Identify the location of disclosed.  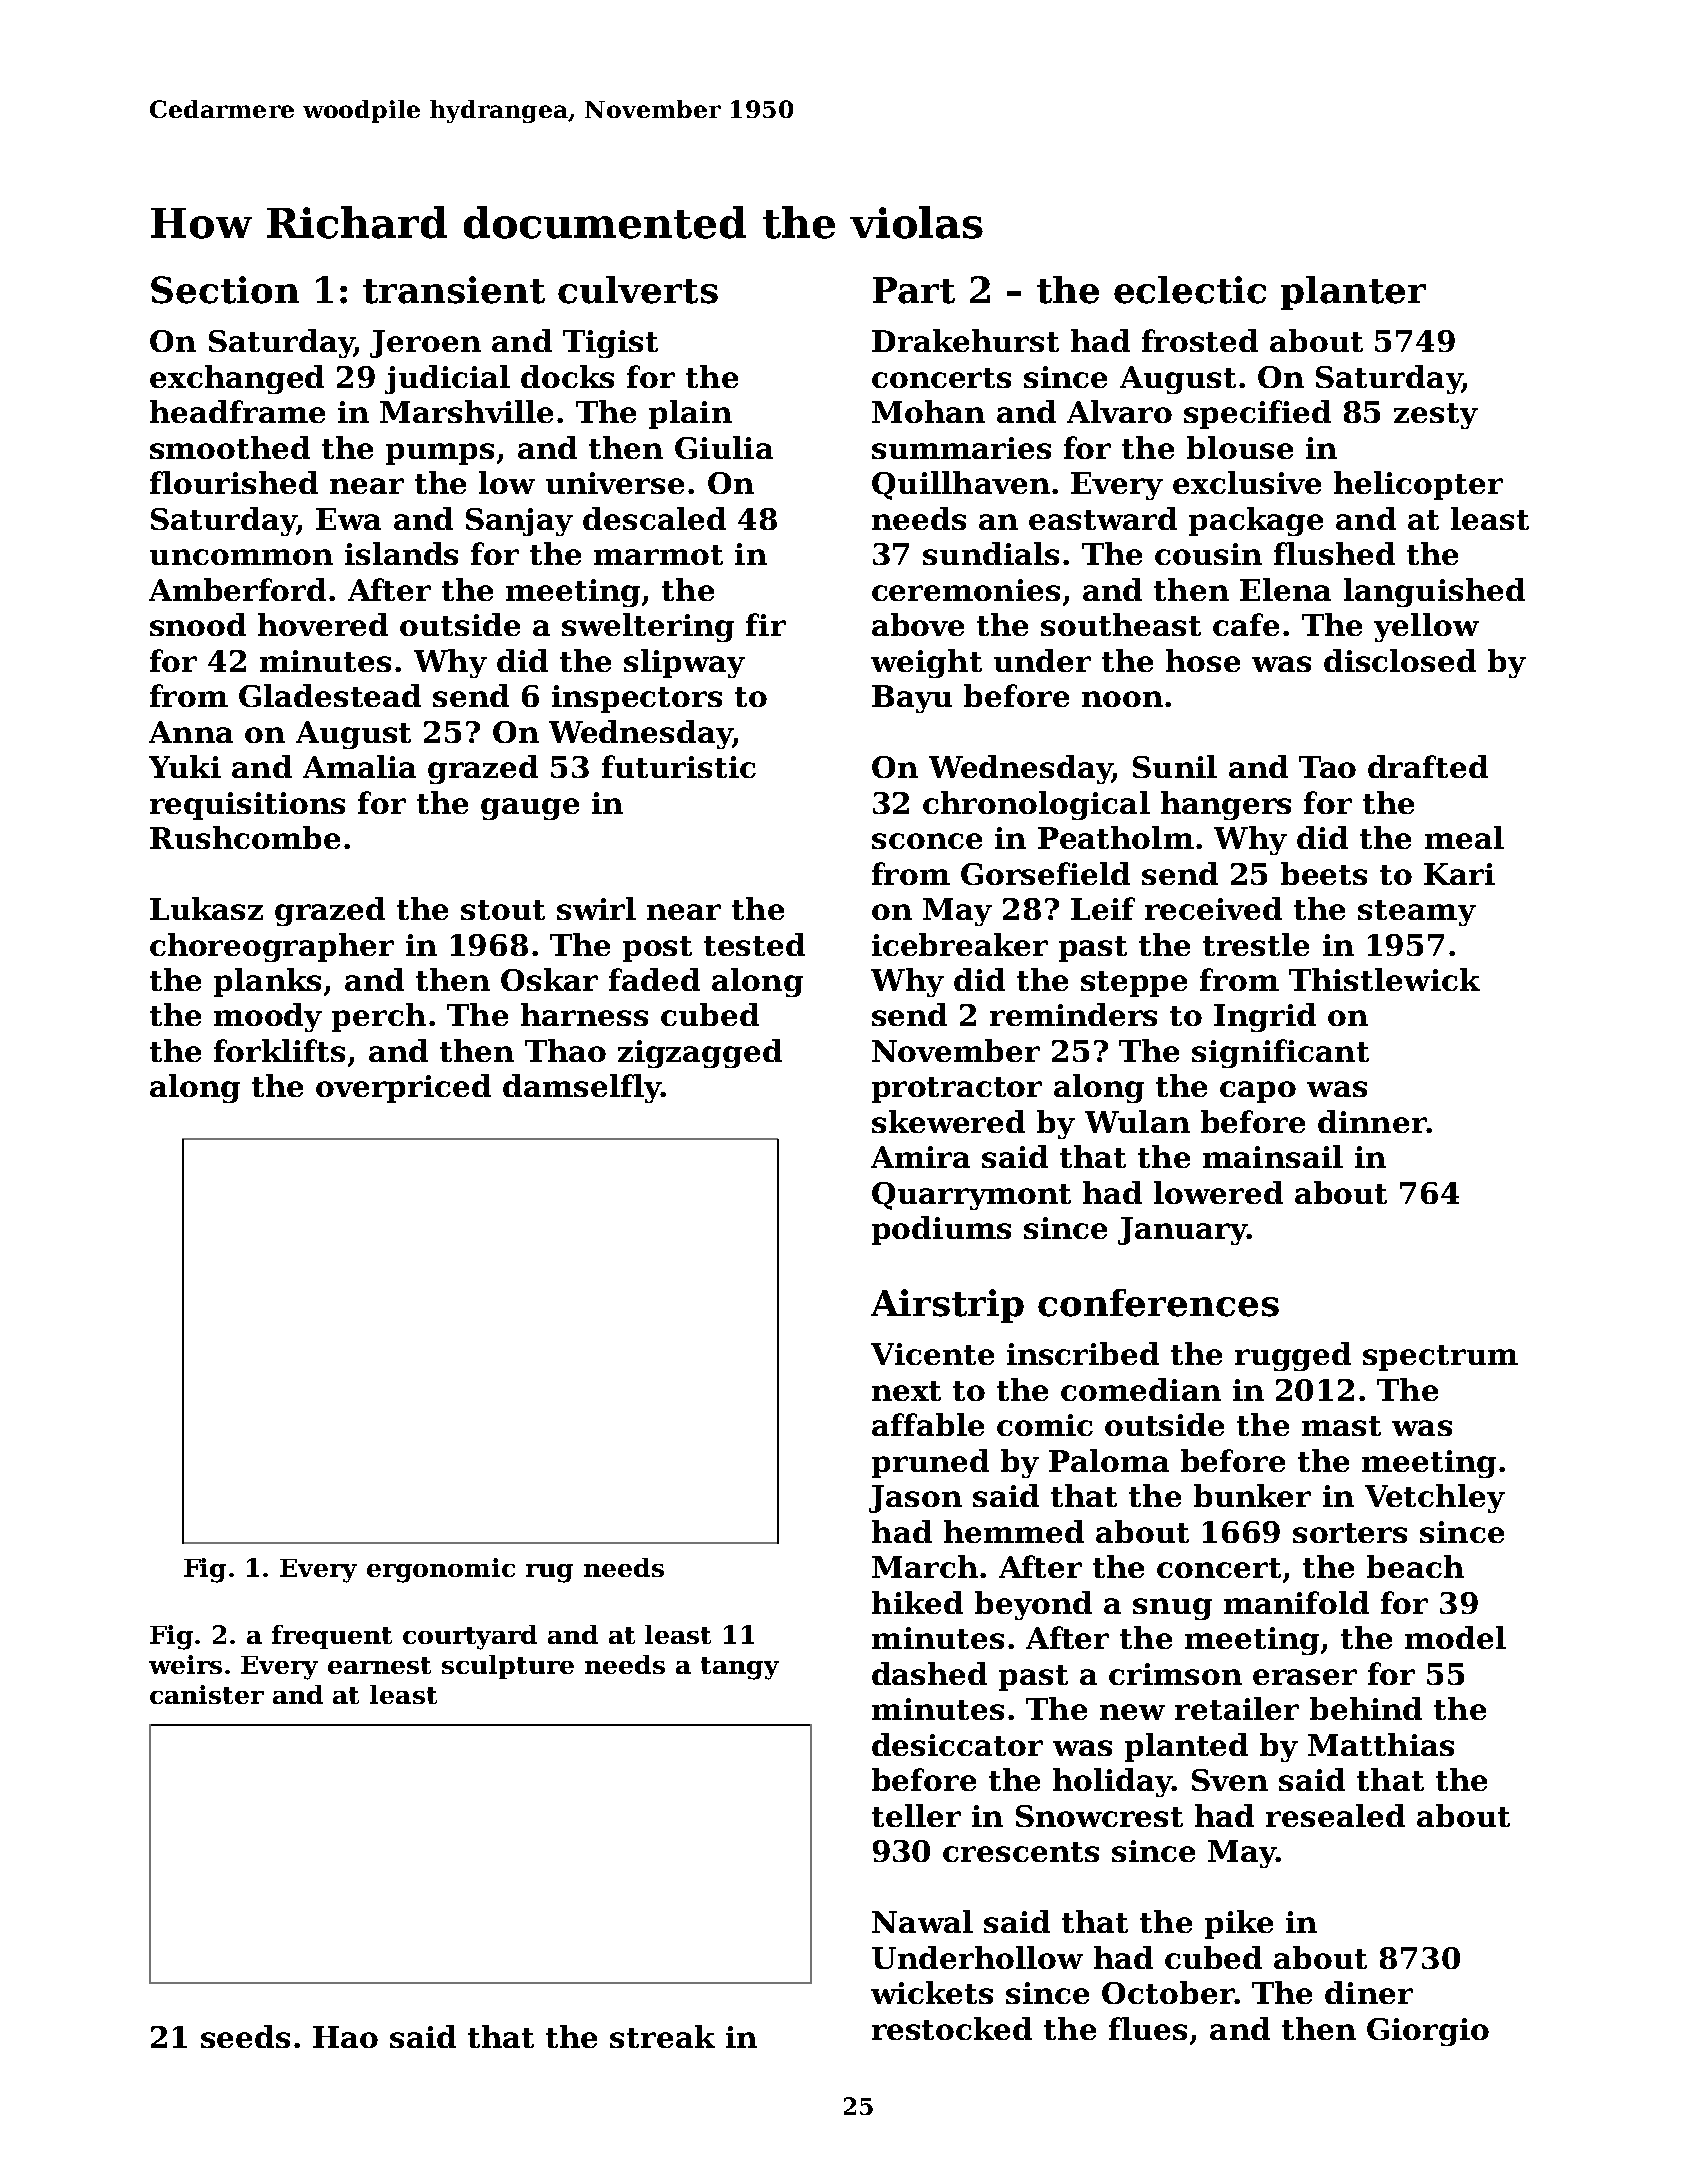
(1400, 660).
